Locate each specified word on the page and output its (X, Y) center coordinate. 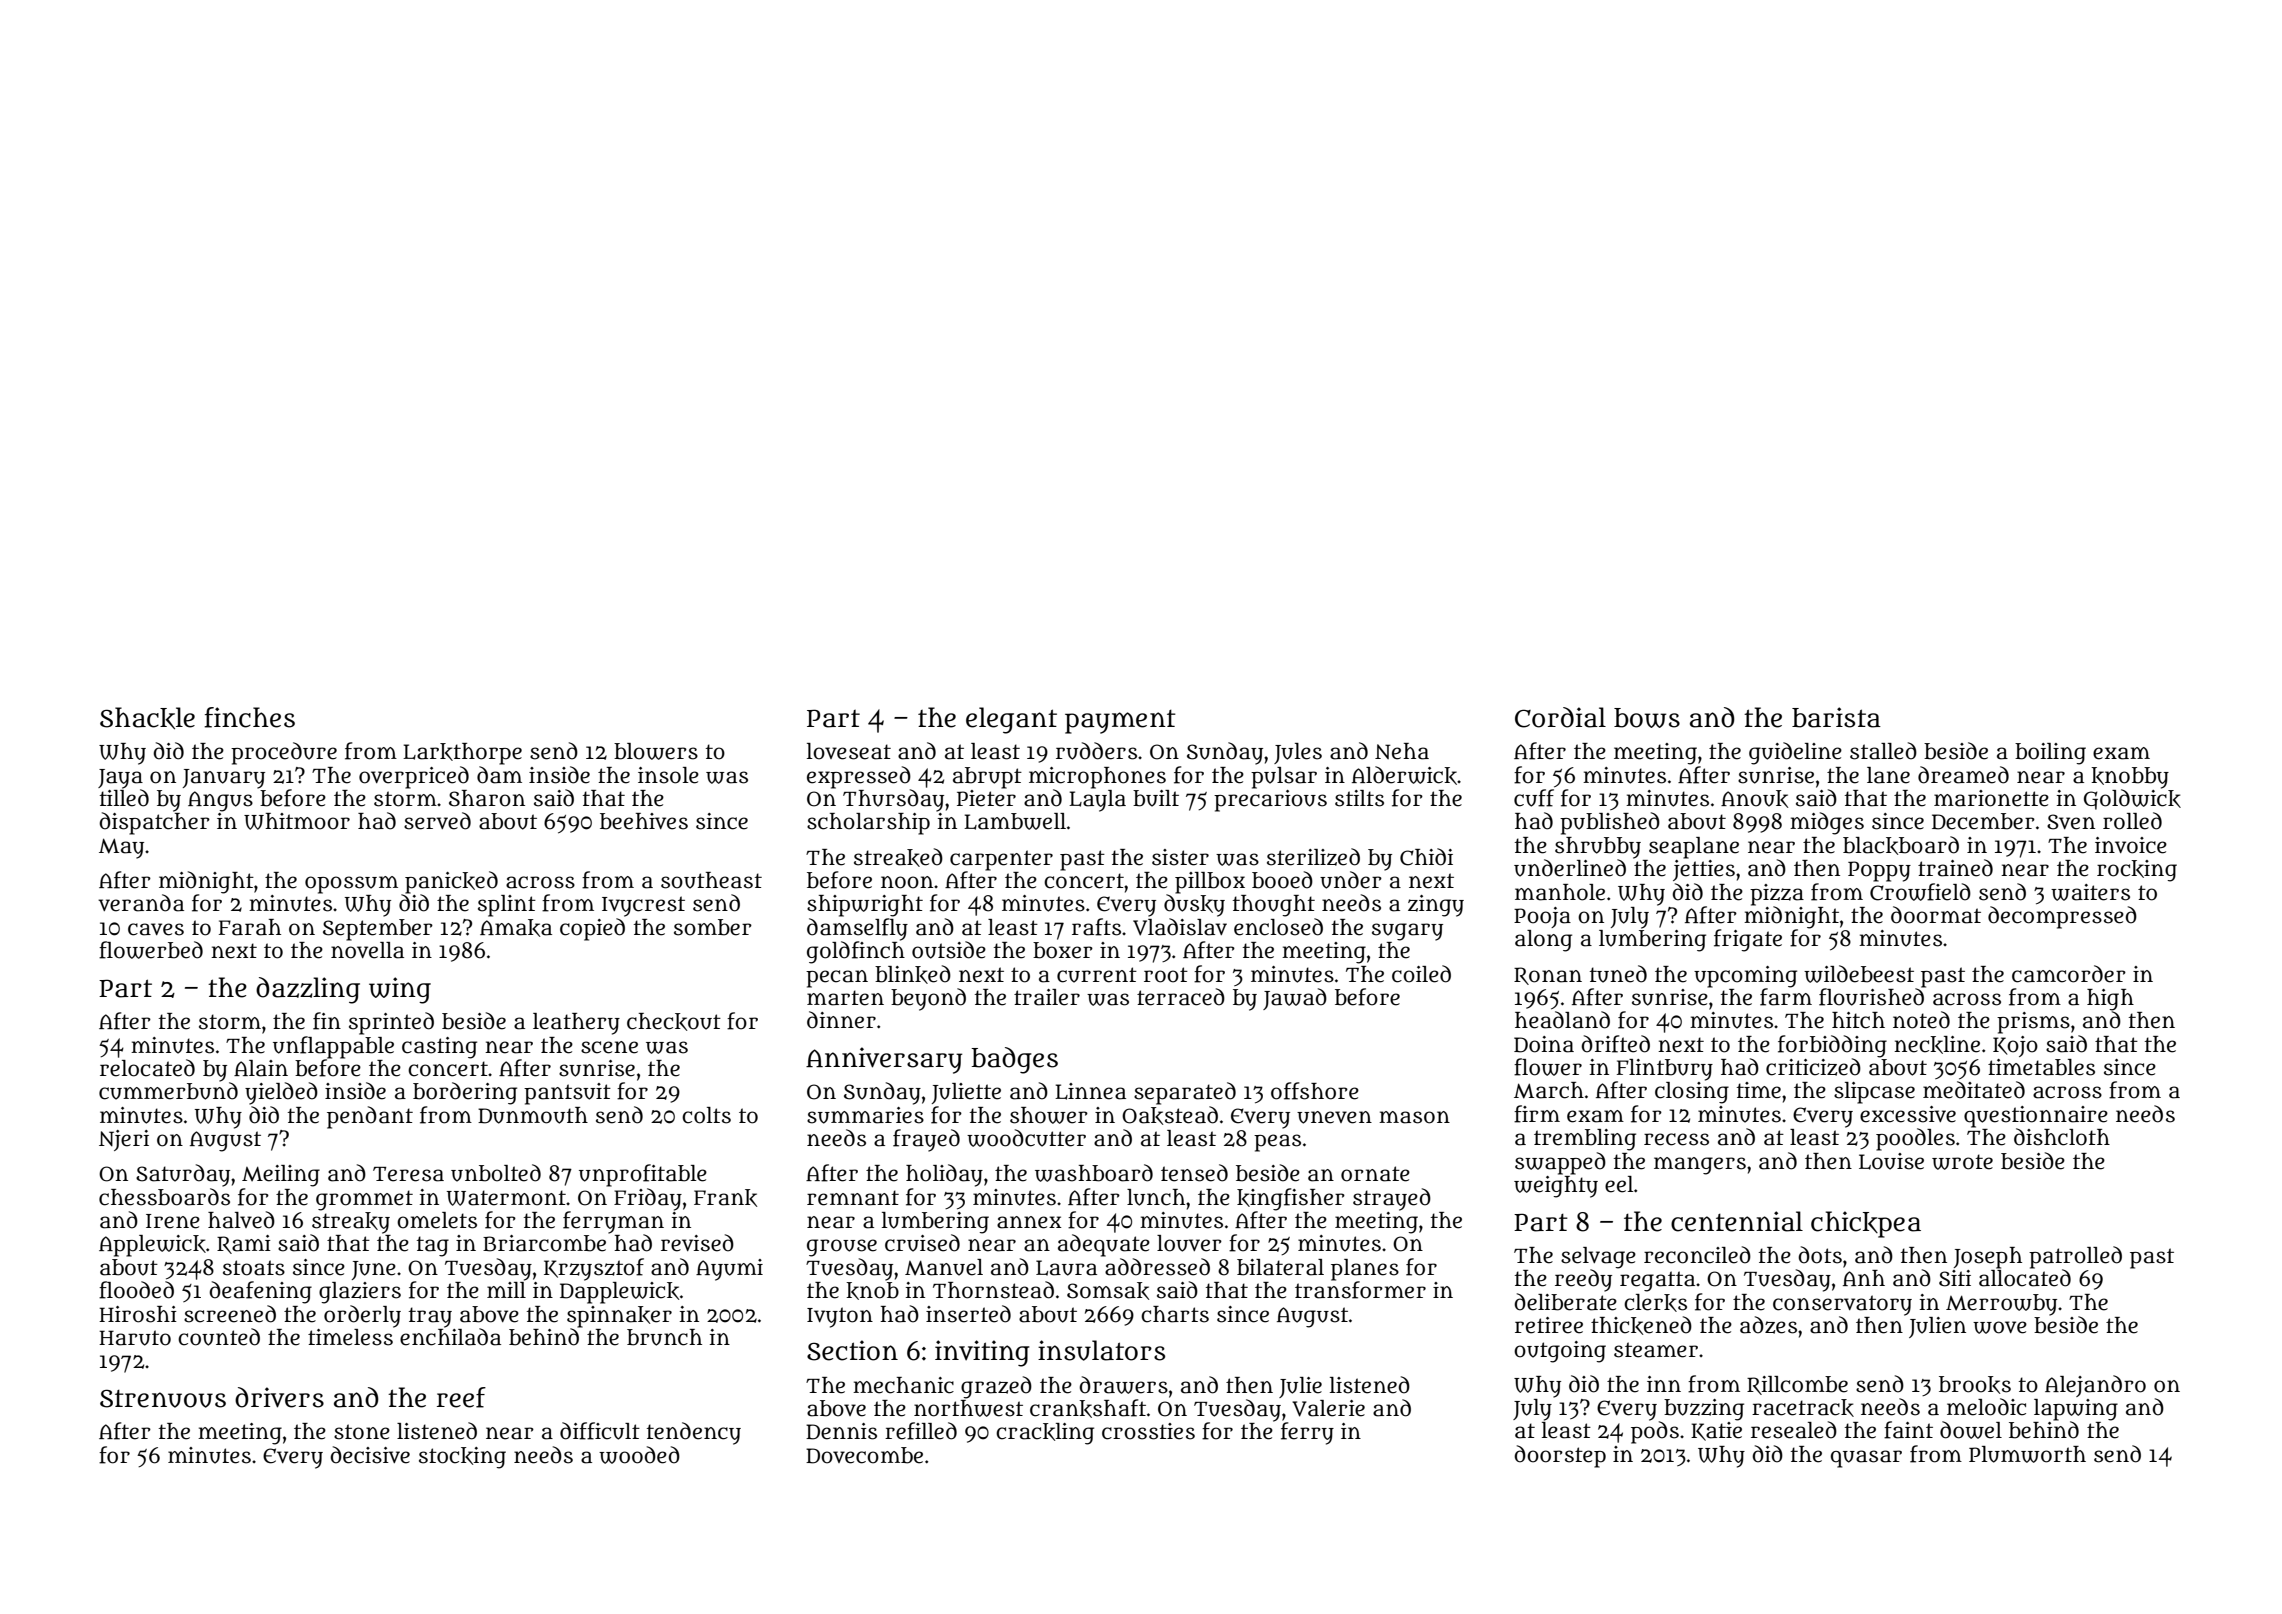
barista (1836, 717)
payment (1120, 722)
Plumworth (2027, 1454)
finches (249, 717)
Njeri (124, 1140)
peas (1277, 1143)
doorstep (1560, 1456)
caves (156, 929)
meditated (1974, 1090)
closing (1692, 1093)
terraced (1181, 997)
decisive (370, 1455)
